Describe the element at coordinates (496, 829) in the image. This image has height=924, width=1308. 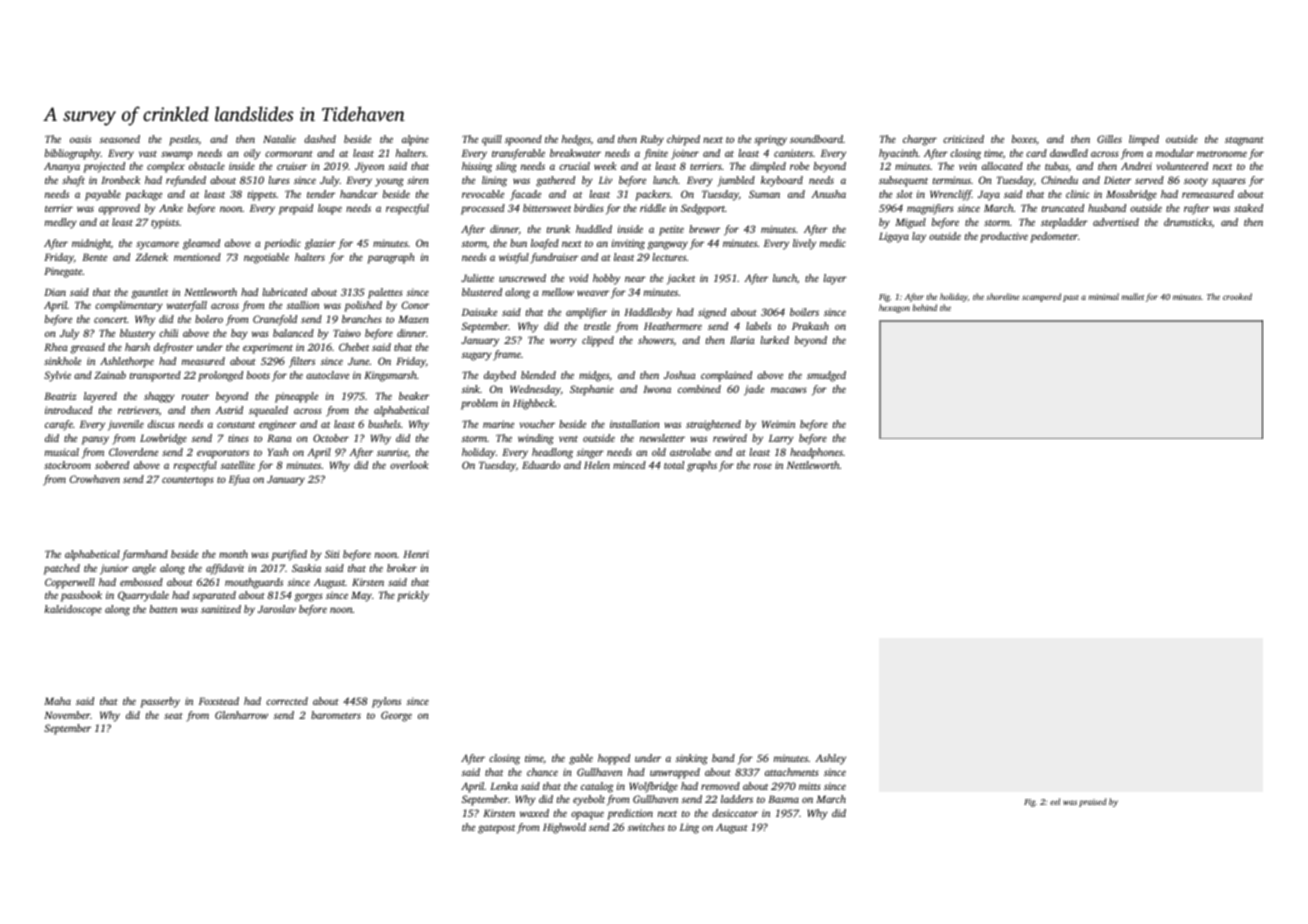
I see `gatepost` at that location.
